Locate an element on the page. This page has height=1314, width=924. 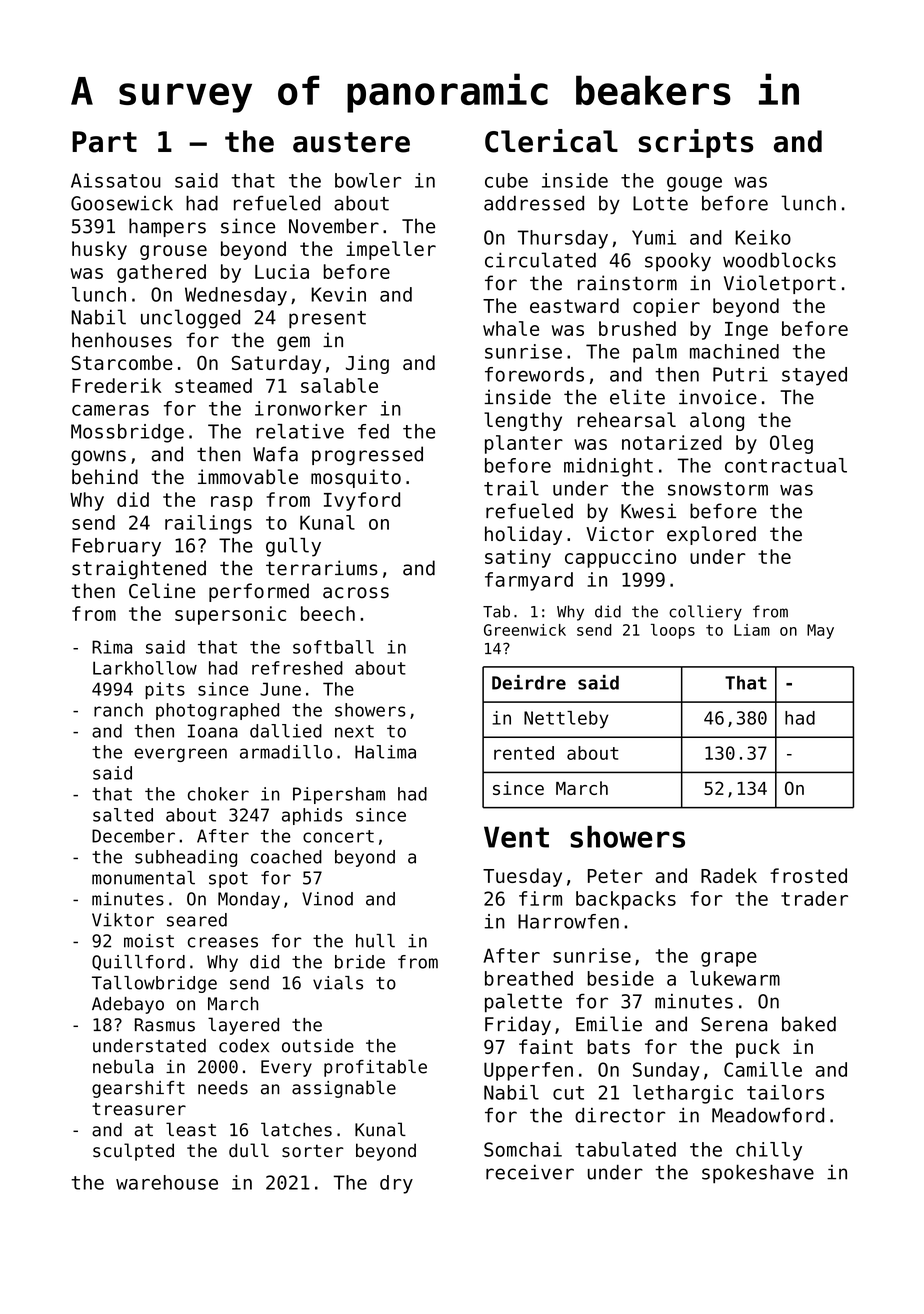
Part is located at coordinates (104, 142).
